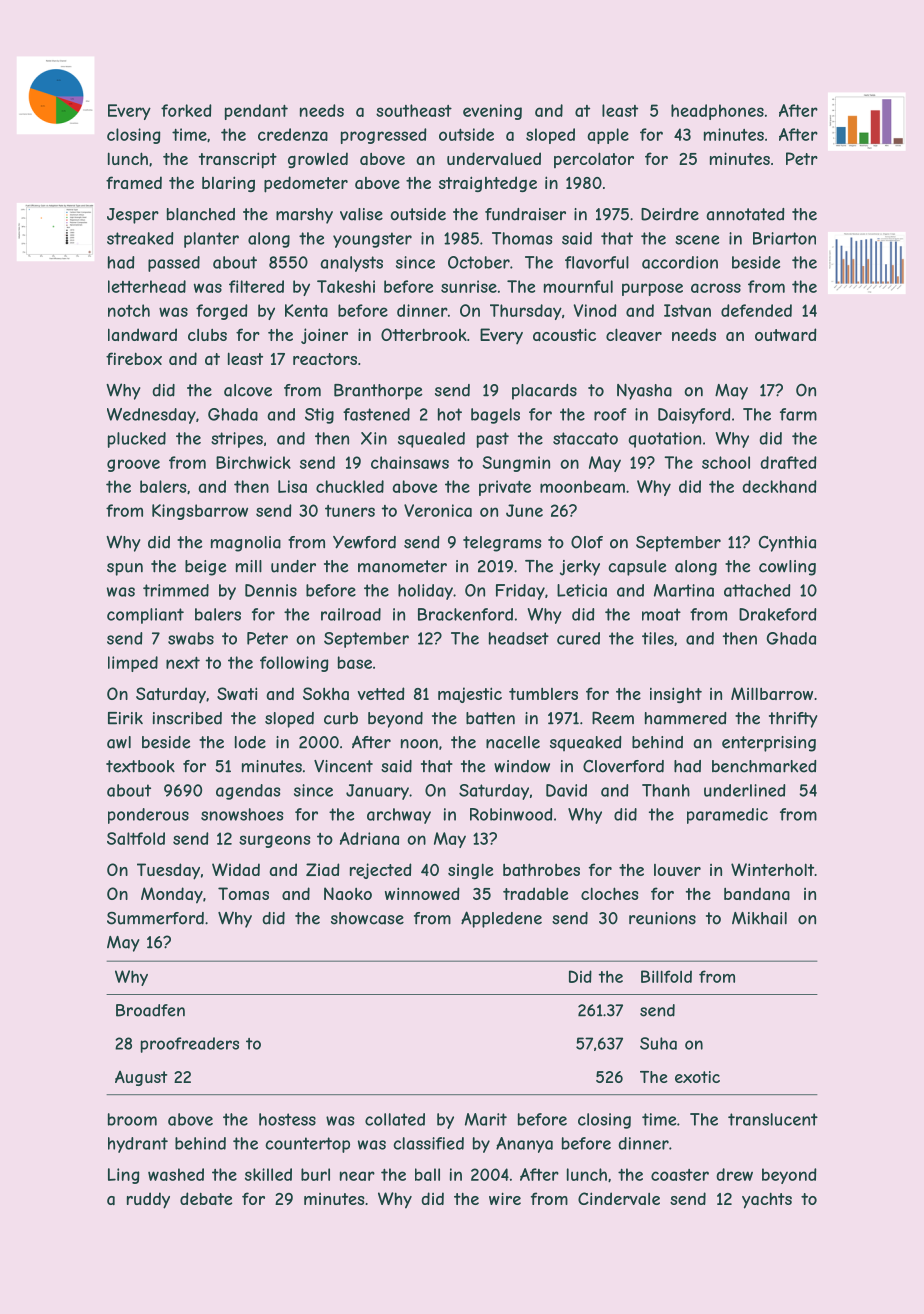  Describe the element at coordinates (773, 1119) in the page. I see `translucent` at that location.
